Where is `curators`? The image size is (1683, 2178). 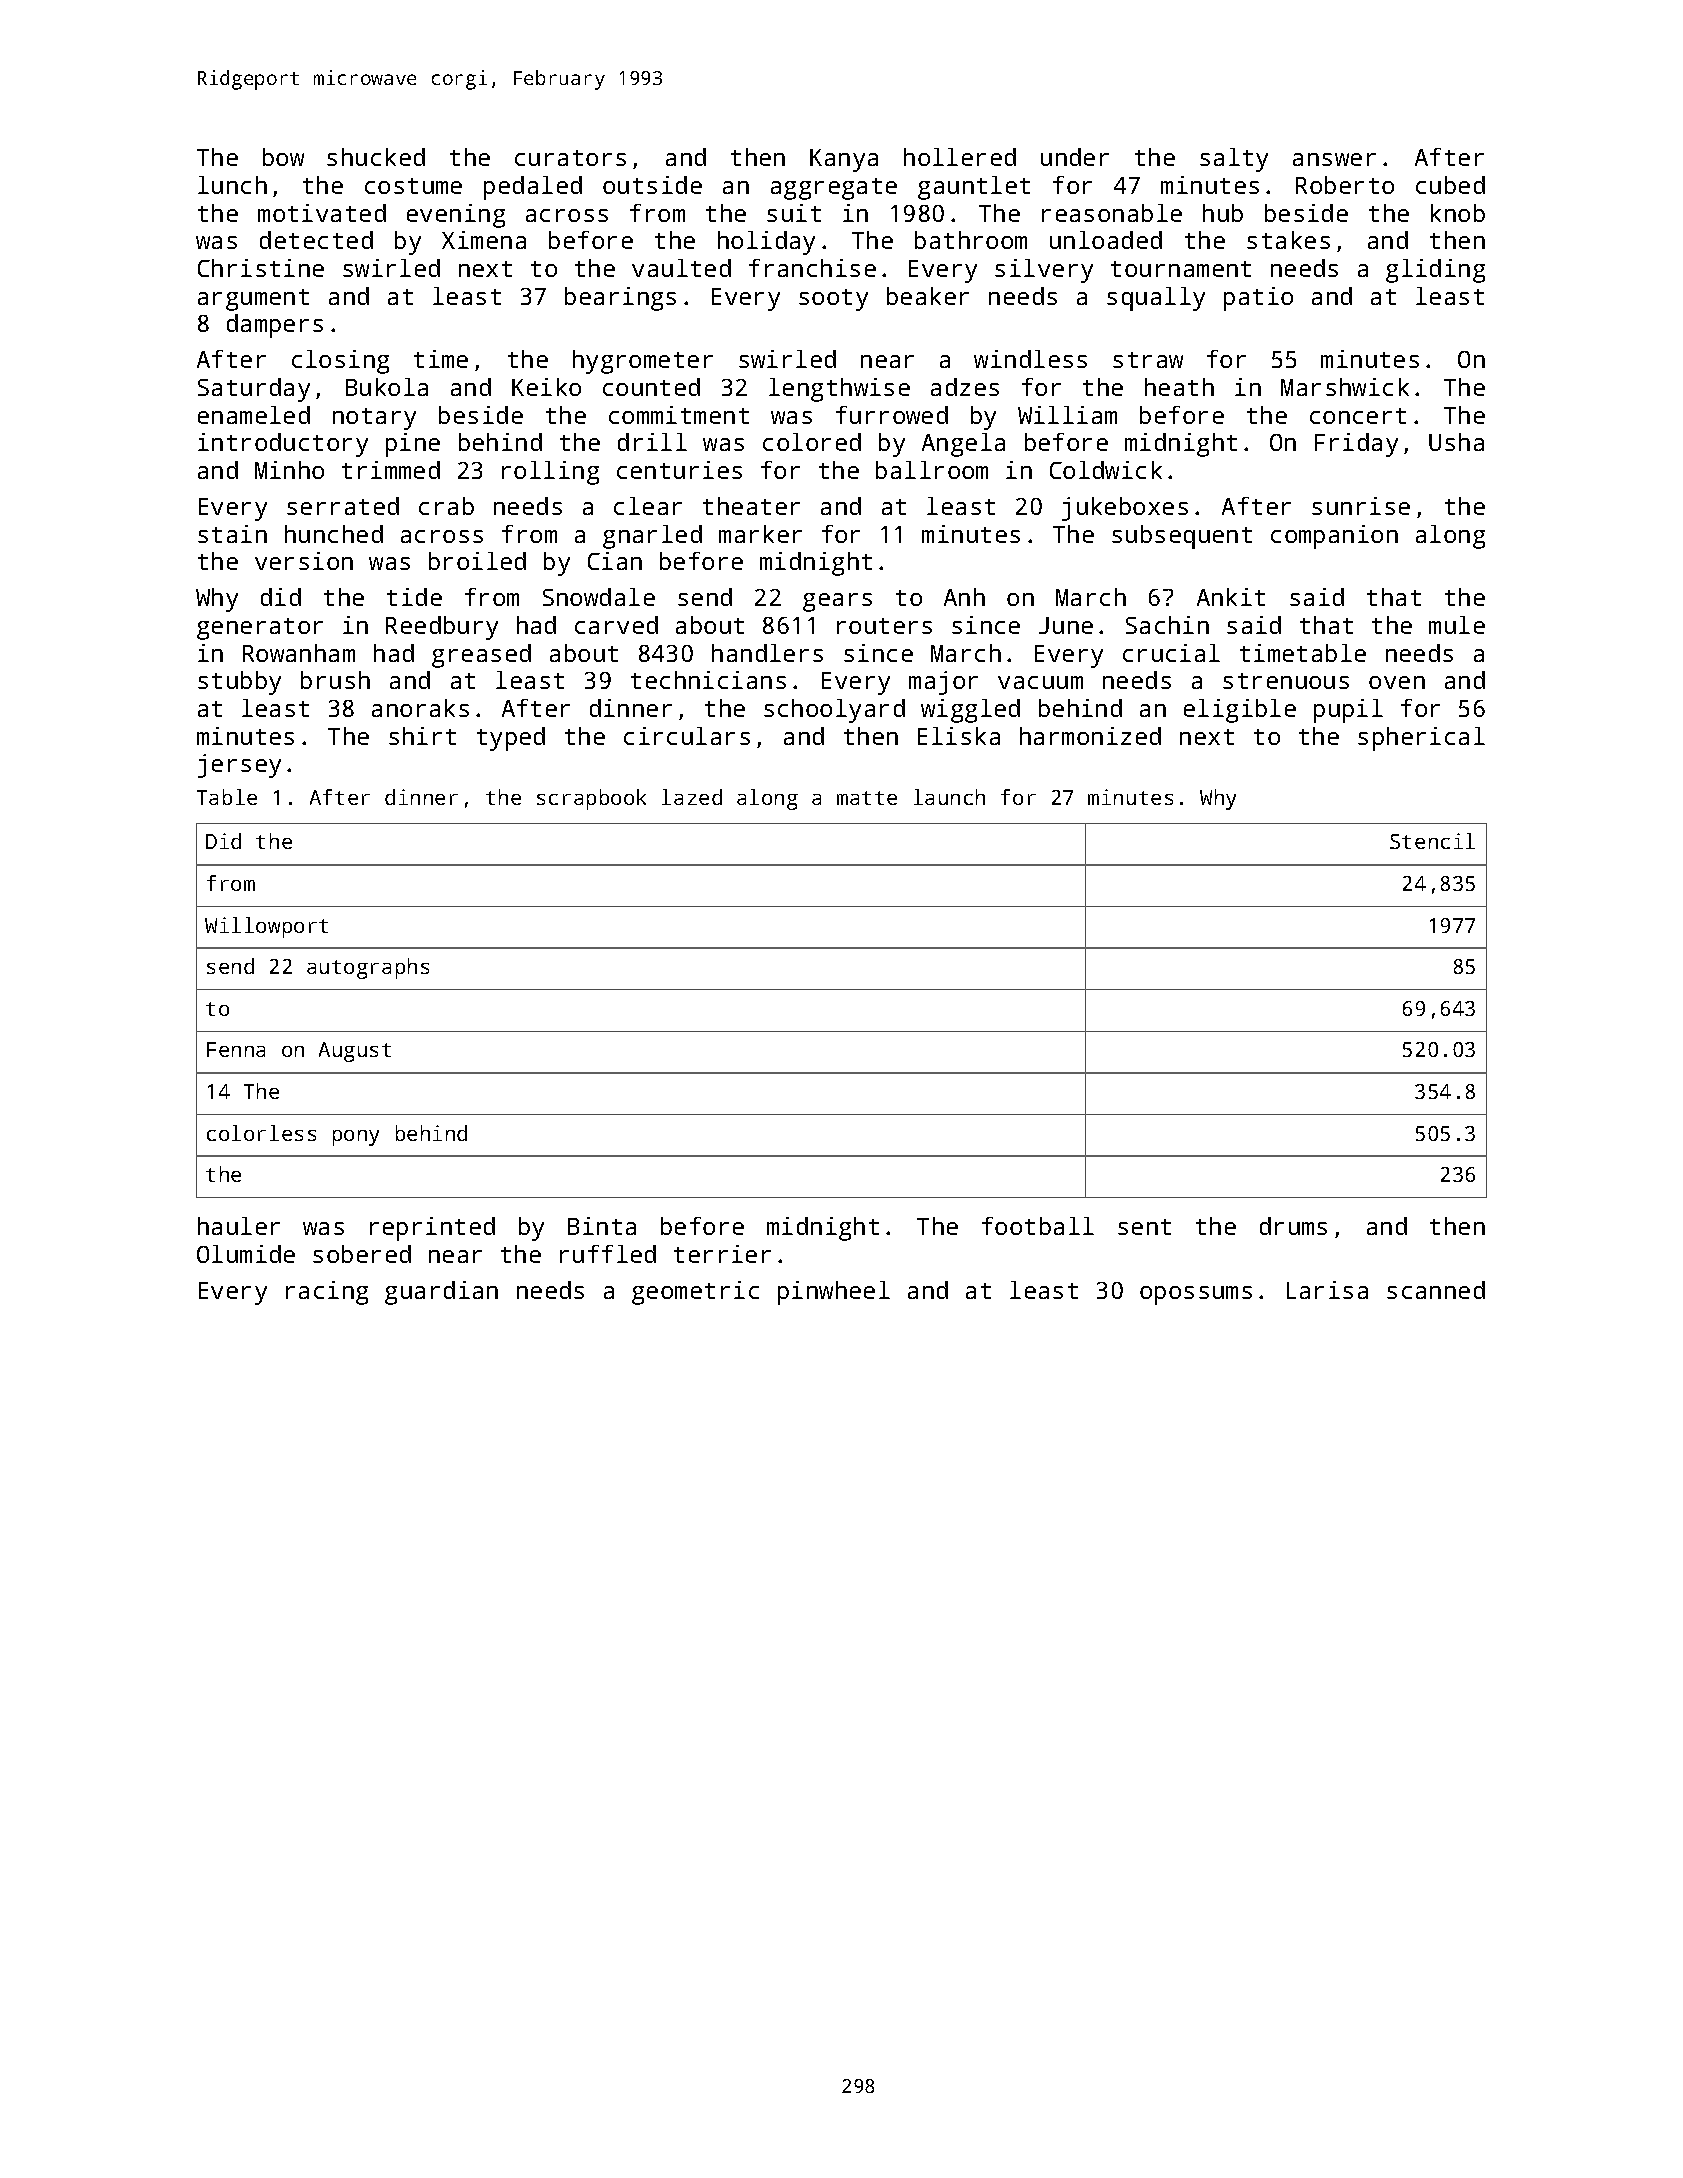 curators is located at coordinates (570, 158).
